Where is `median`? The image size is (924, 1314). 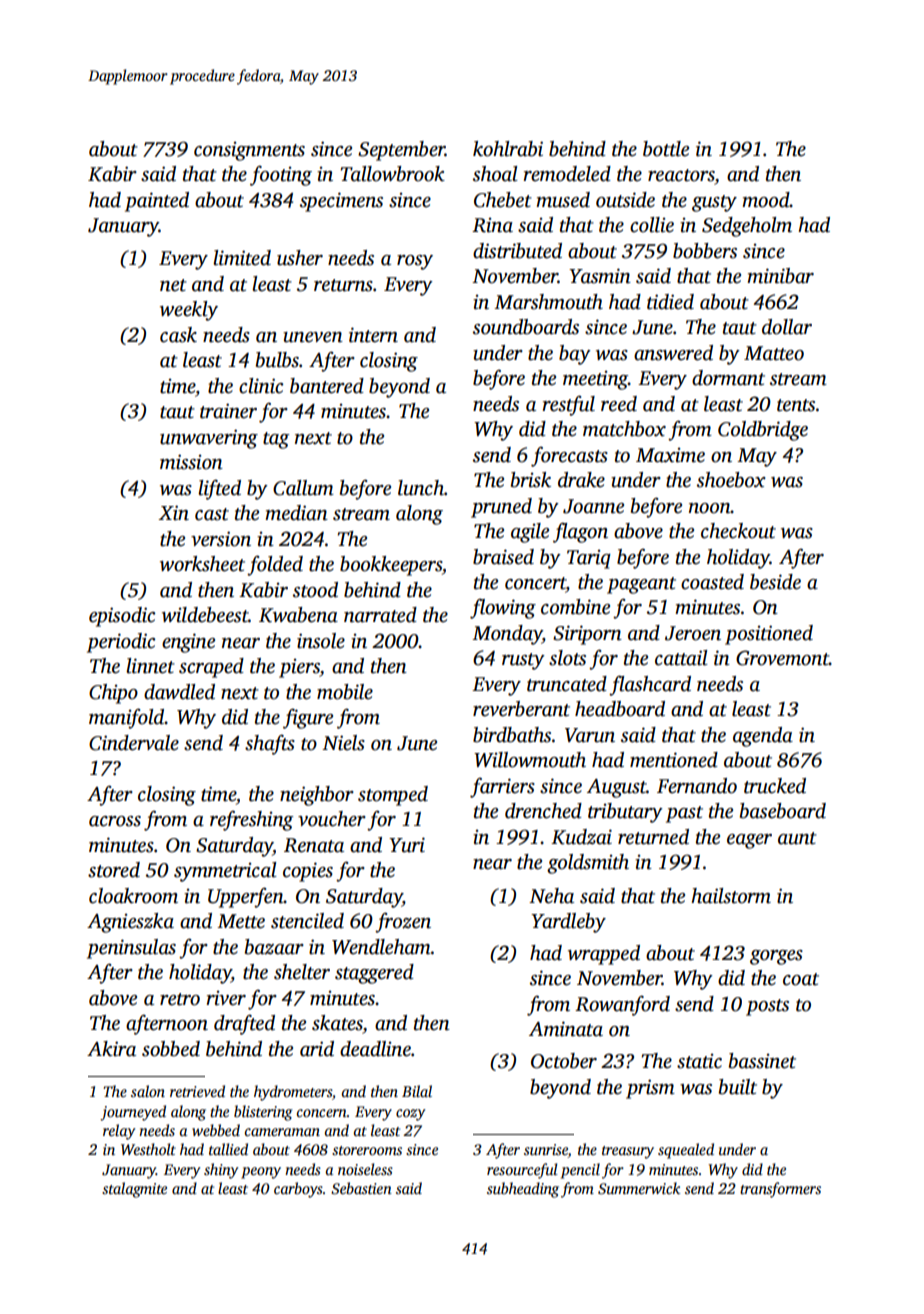 median is located at coordinates (296, 513).
